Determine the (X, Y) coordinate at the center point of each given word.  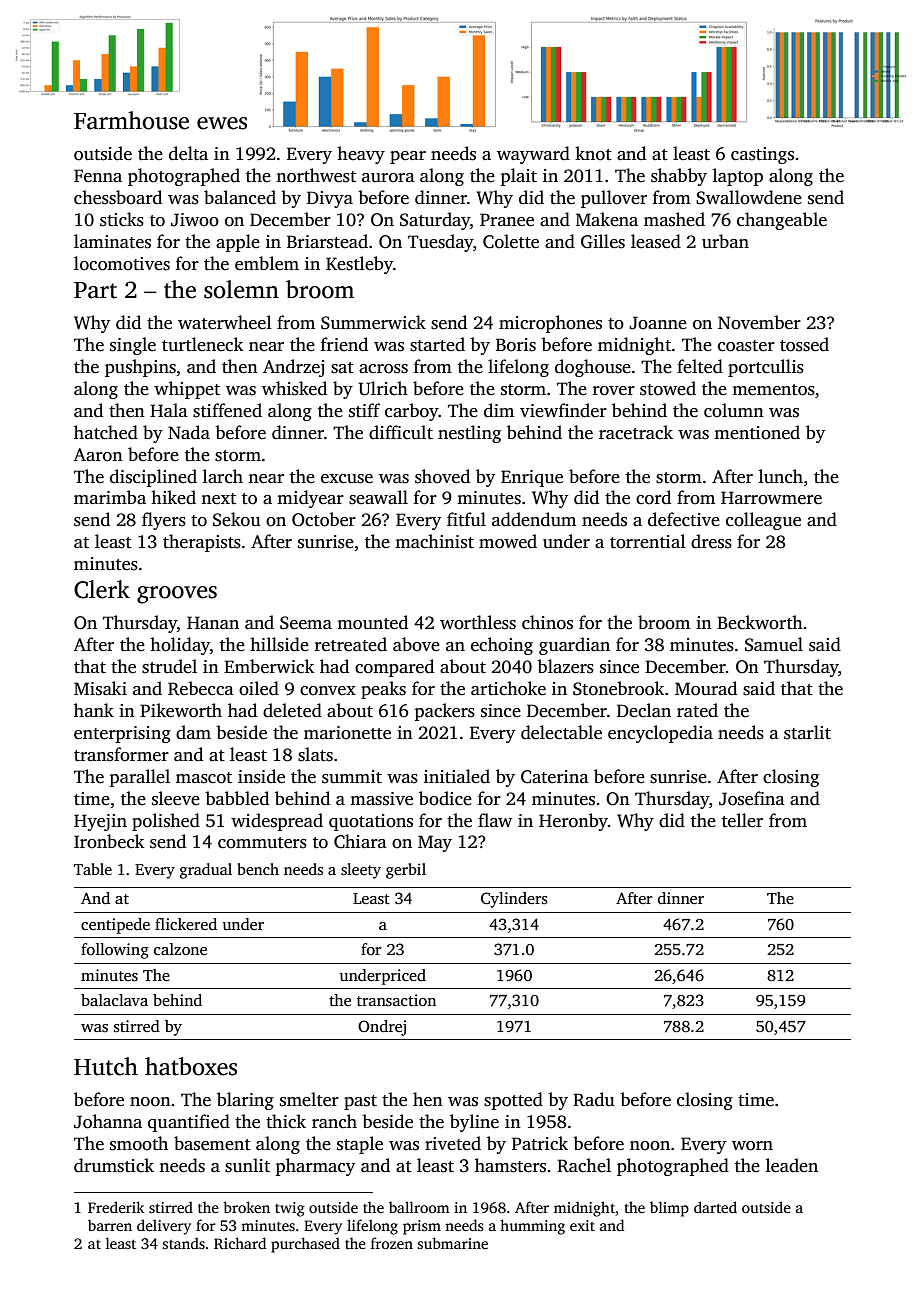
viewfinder (563, 410)
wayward (533, 155)
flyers (164, 521)
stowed (668, 388)
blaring (245, 1101)
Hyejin (100, 822)
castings (762, 155)
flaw (495, 820)
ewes (222, 123)
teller (742, 820)
